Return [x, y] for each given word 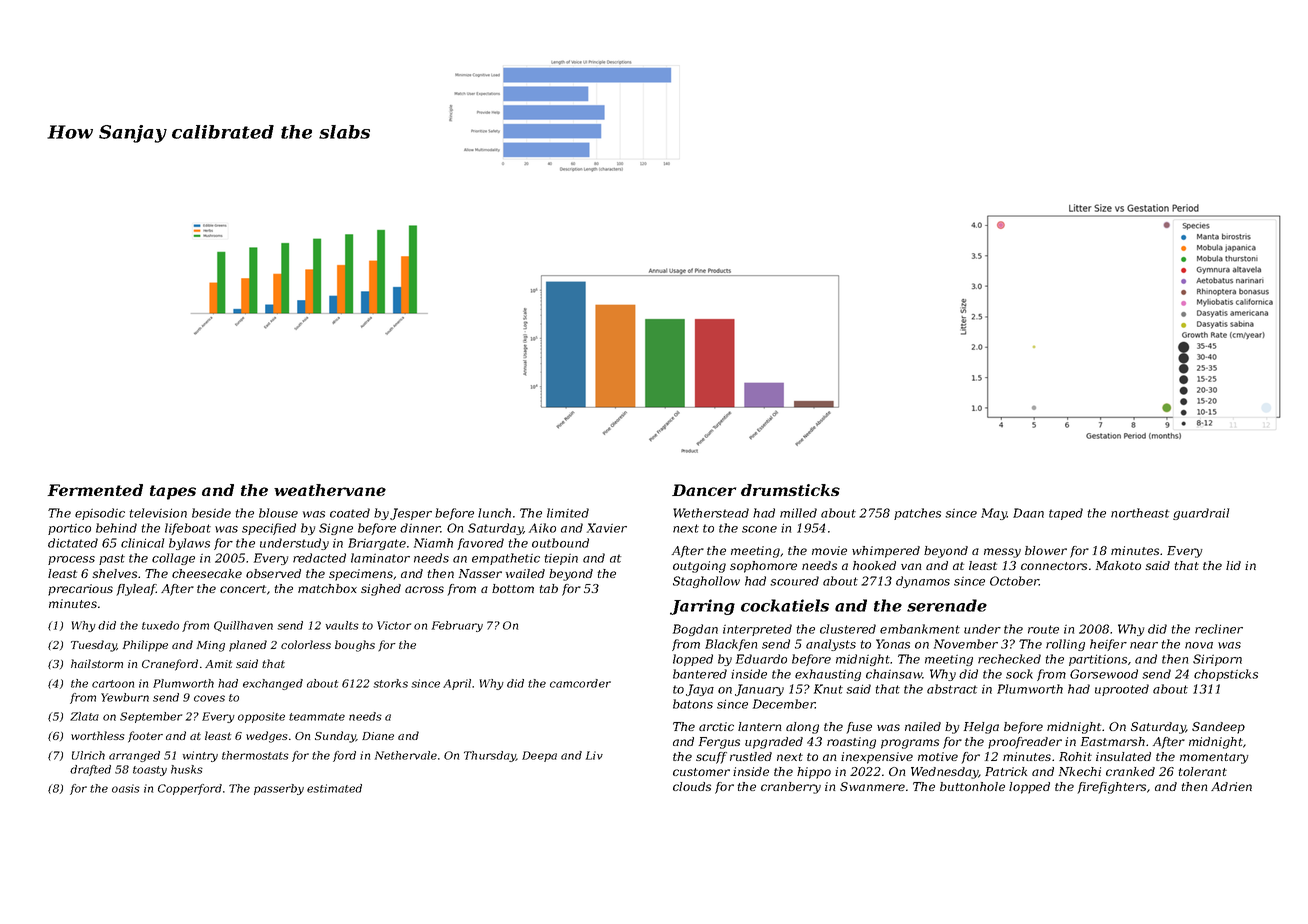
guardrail [1201, 514]
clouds [692, 786]
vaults [342, 625]
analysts [831, 645]
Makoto [1118, 565]
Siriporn [1217, 660]
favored [480, 544]
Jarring [702, 607]
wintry [200, 756]
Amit [218, 664]
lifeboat [188, 529]
